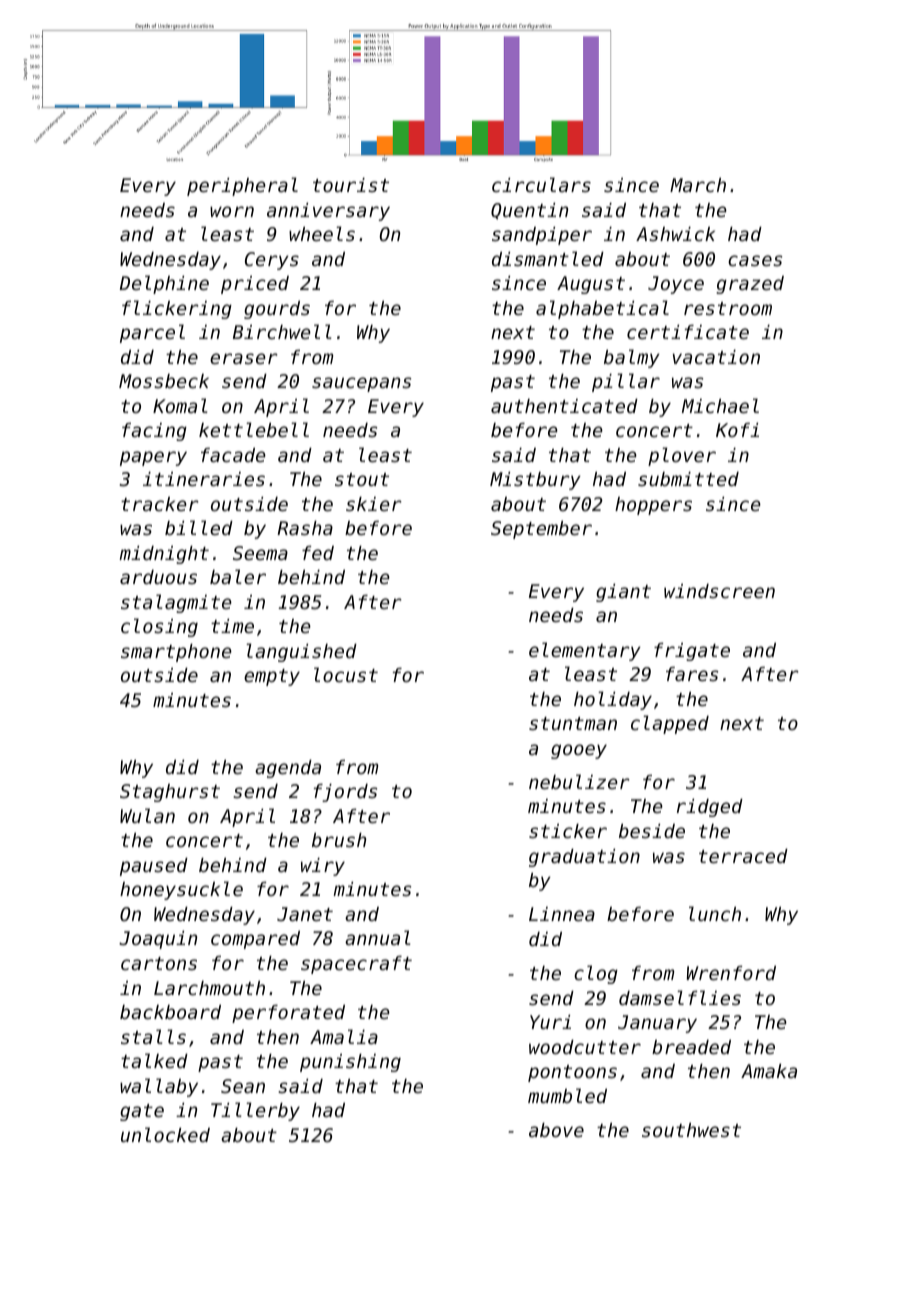 Image resolution: width=924 pixels, height=1311 pixels. I want to click on agenda, so click(288, 769).
